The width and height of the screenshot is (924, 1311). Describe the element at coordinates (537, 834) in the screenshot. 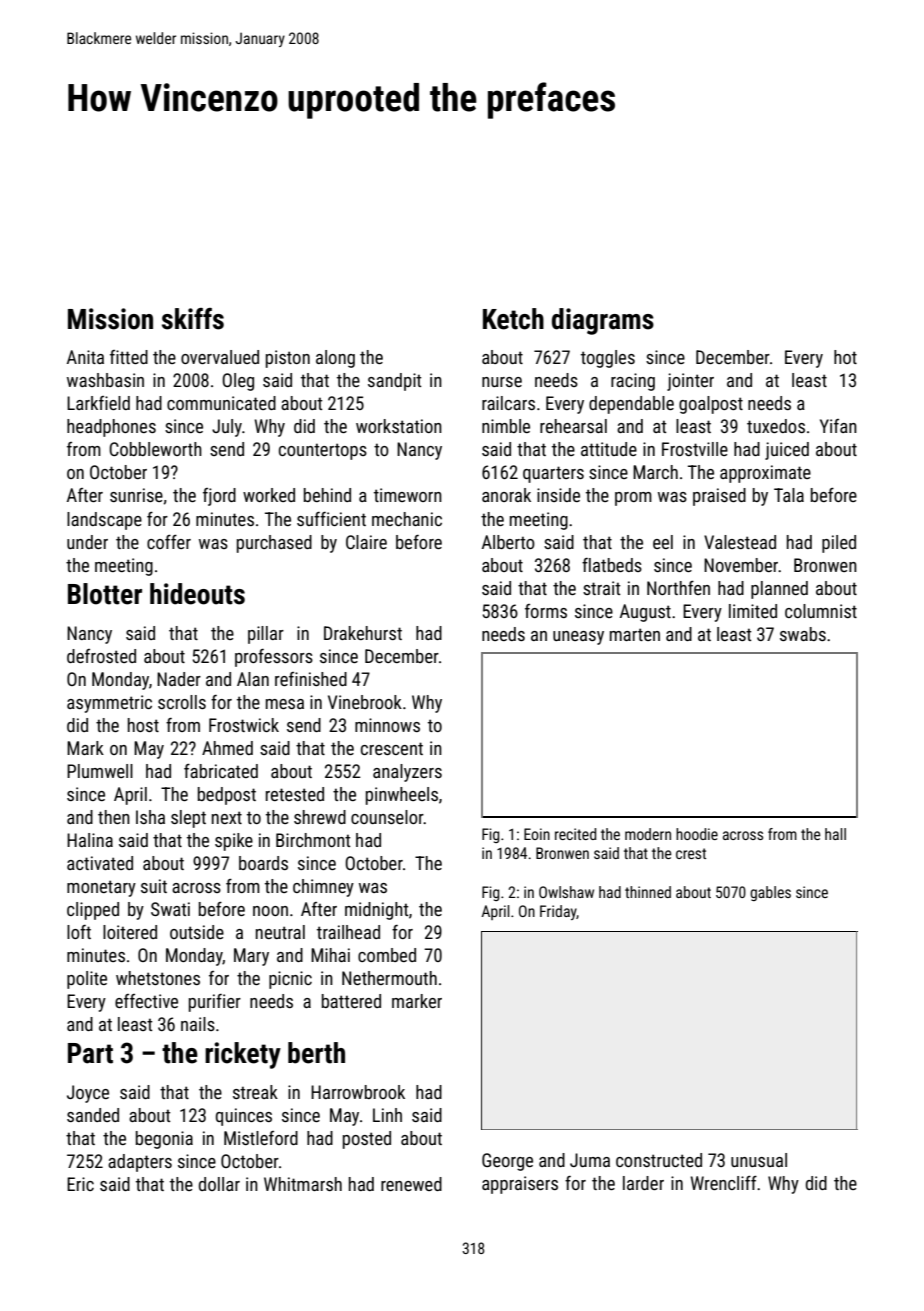

I see `Eoin` at that location.
